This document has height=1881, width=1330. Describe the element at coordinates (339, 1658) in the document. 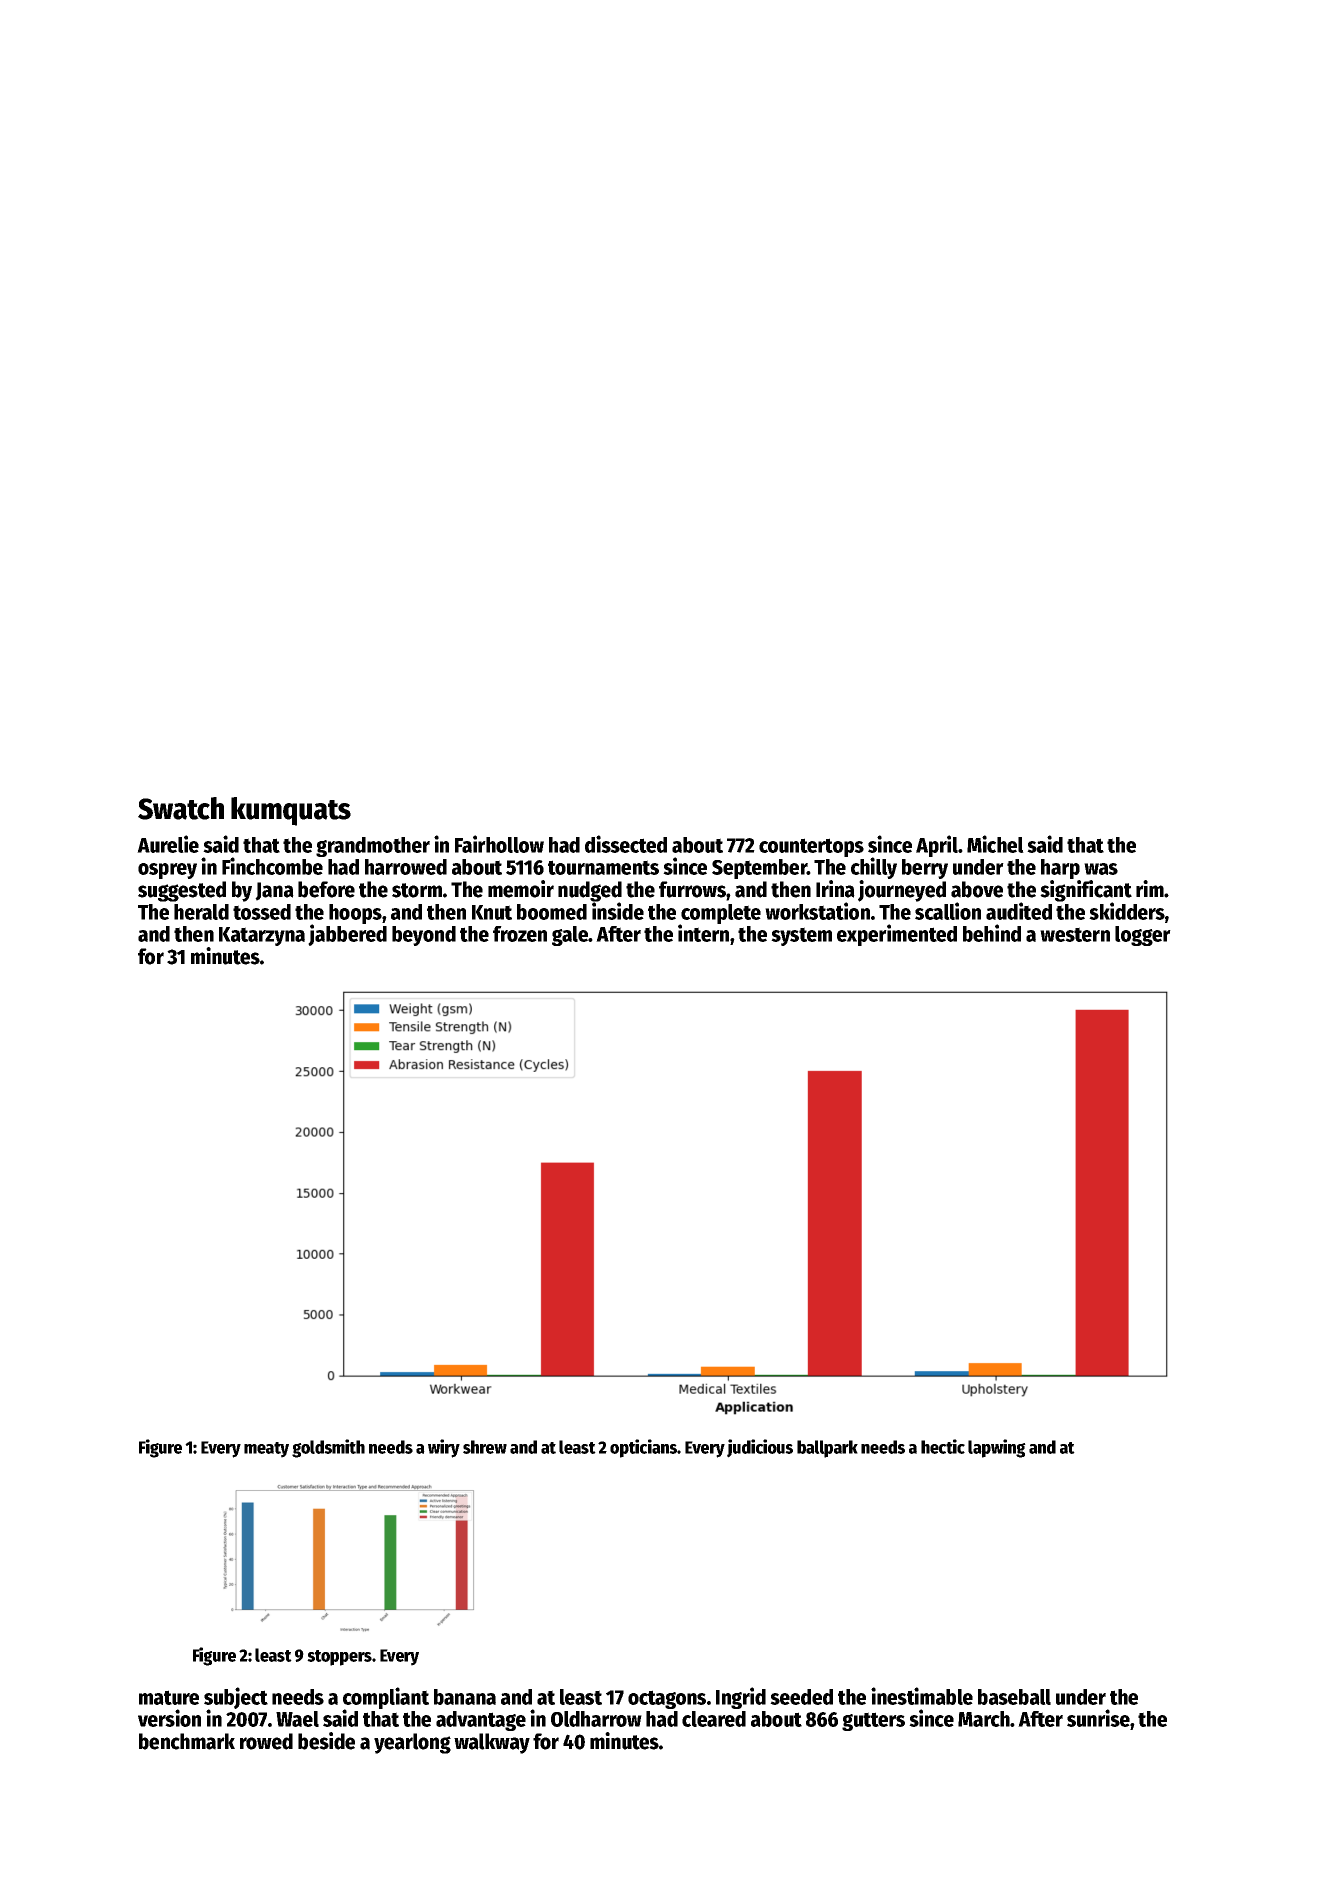

I see `stoppers` at that location.
